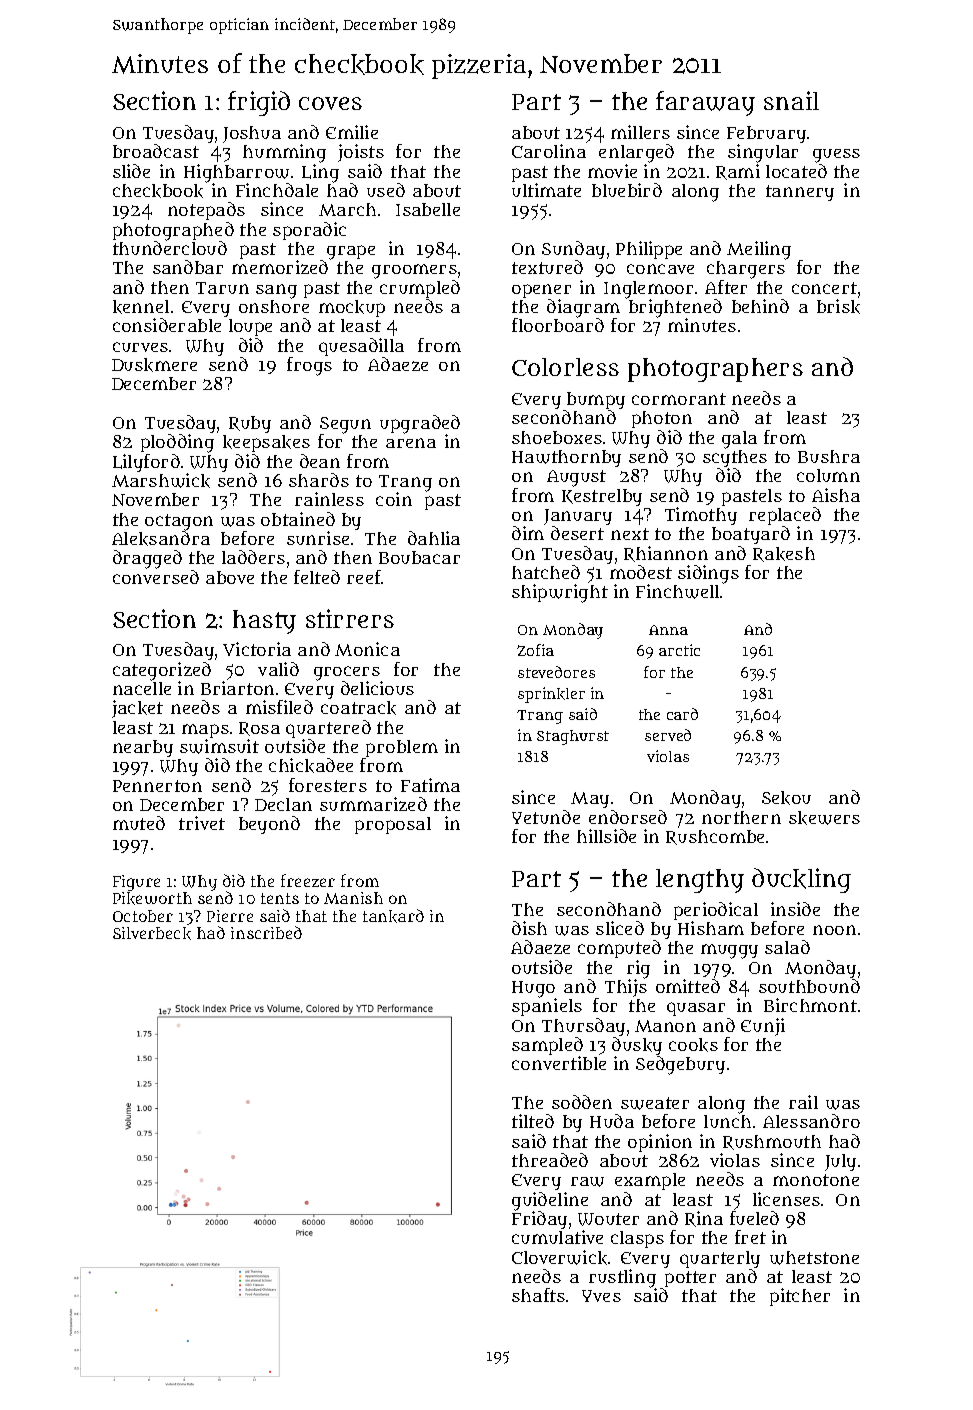  I want to click on endorsed, so click(628, 817).
